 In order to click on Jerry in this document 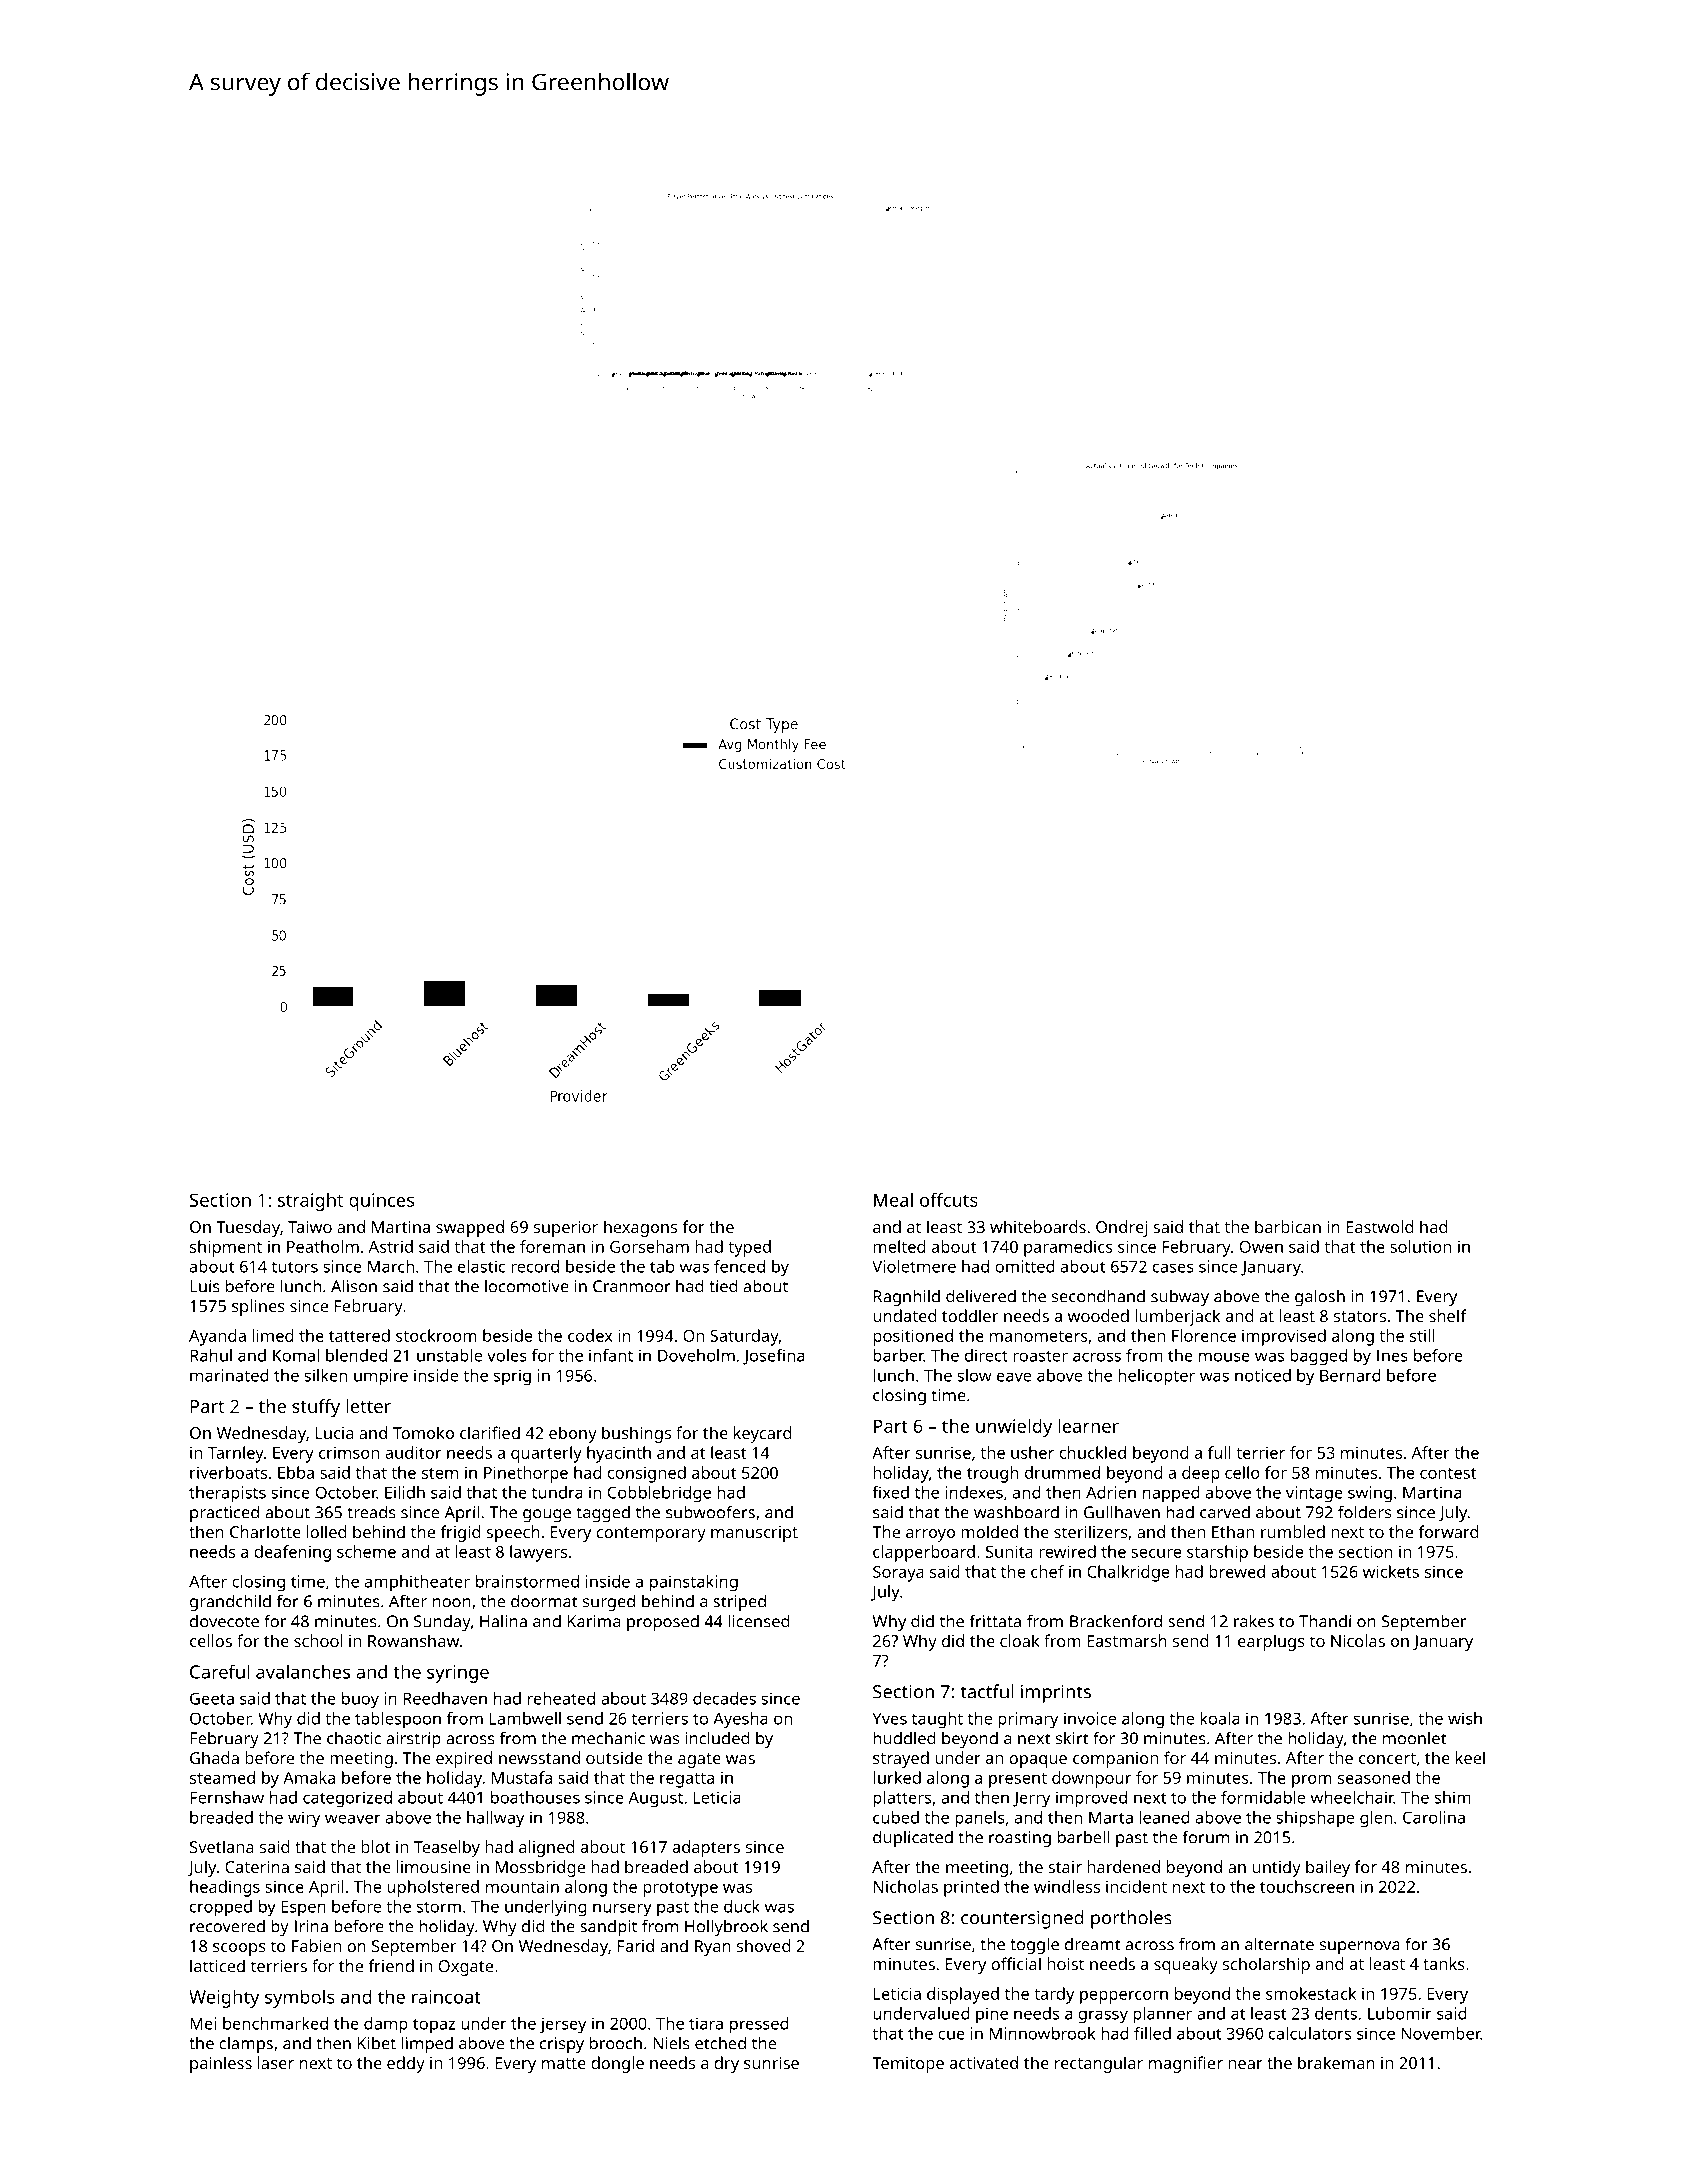, I will do `click(1031, 1799)`.
